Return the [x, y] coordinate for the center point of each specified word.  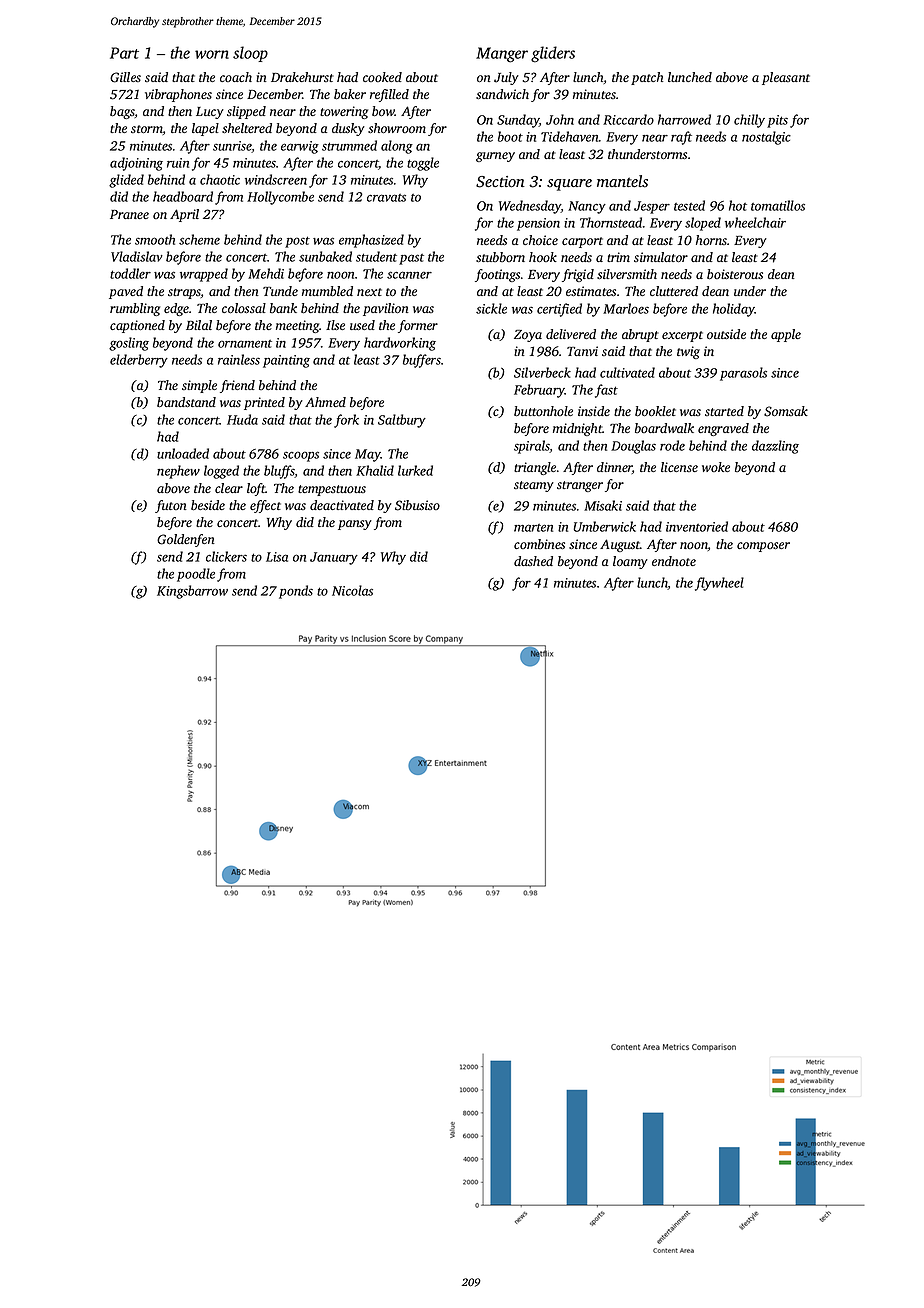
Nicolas [352, 590]
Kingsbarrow [192, 592]
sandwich [502, 94]
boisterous [735, 274]
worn [212, 54]
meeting [297, 326]
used [362, 325]
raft [681, 138]
